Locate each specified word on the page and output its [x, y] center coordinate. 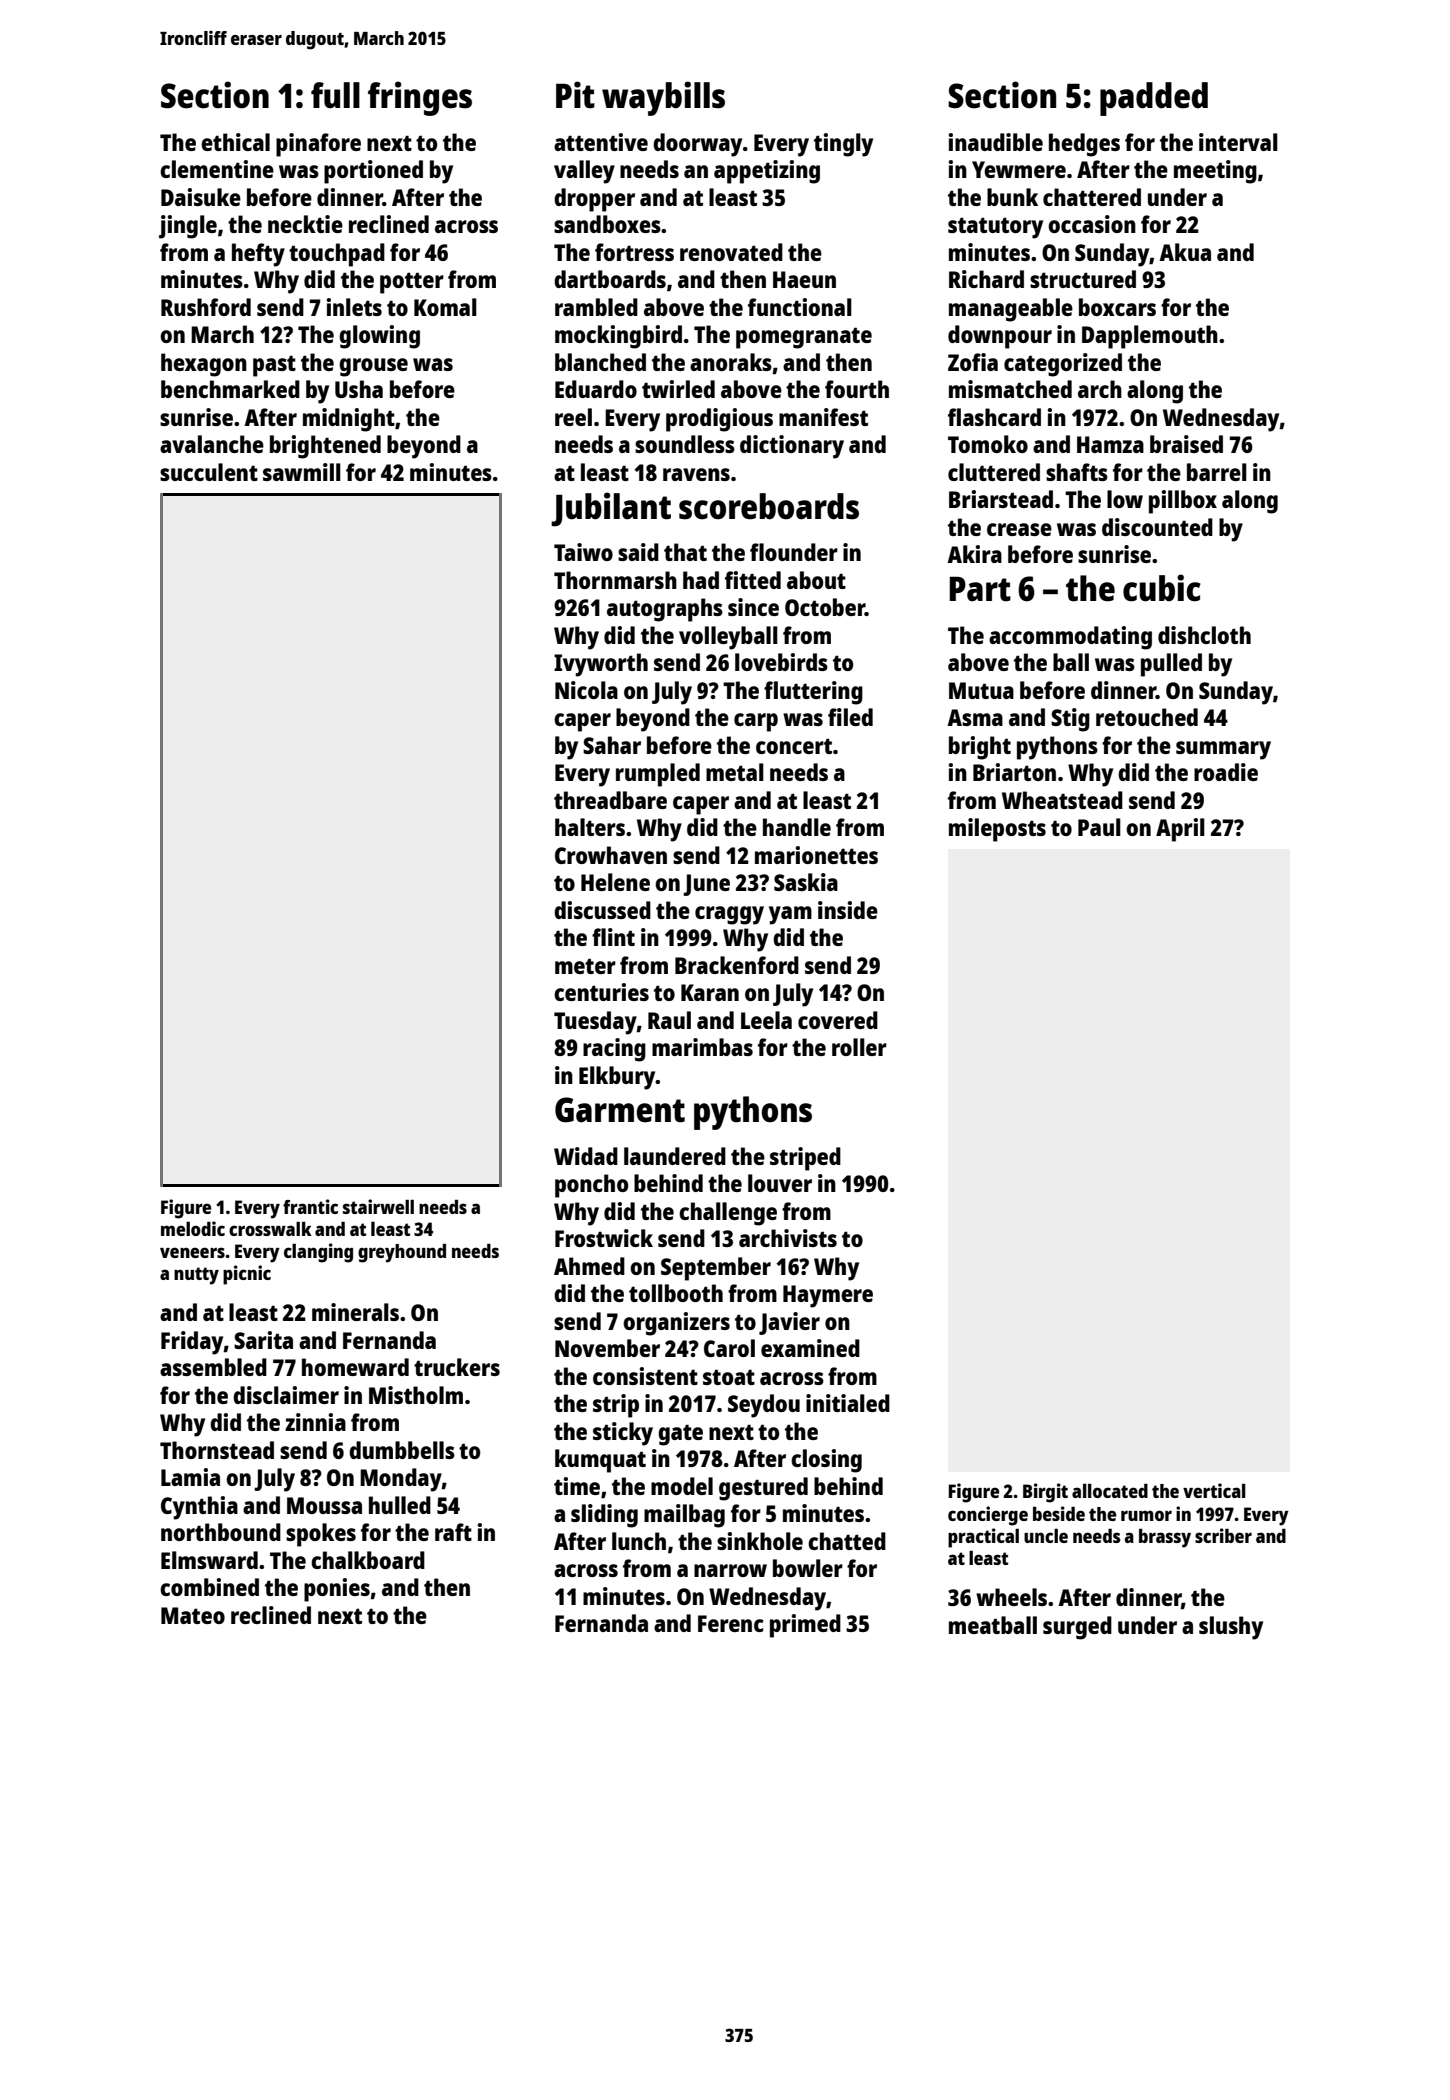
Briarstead [1001, 499]
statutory [995, 228]
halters [590, 827]
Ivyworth [601, 665]
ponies [337, 1590]
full [335, 95]
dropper [594, 200]
